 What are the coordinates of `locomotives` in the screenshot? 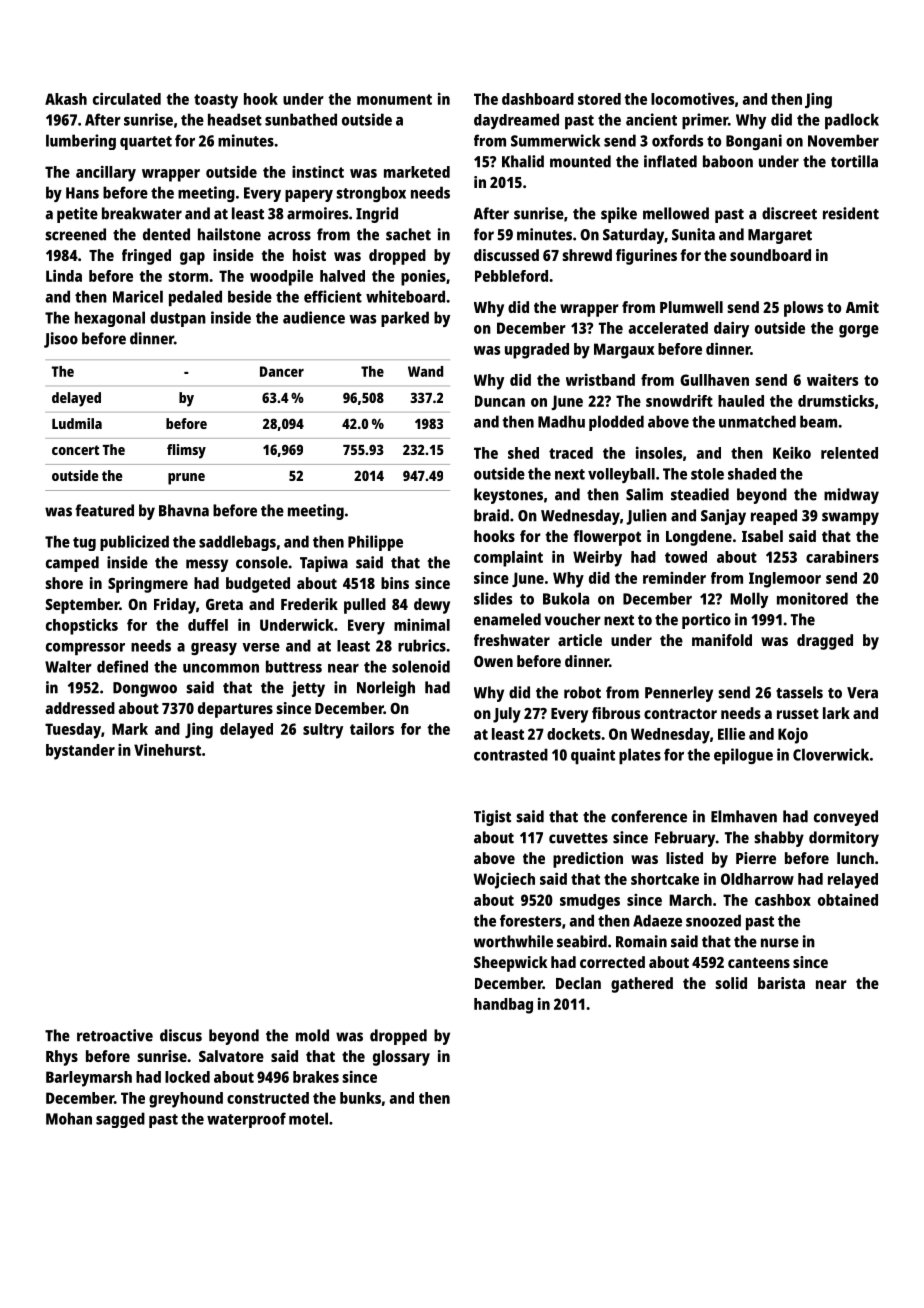 It's located at (692, 98).
